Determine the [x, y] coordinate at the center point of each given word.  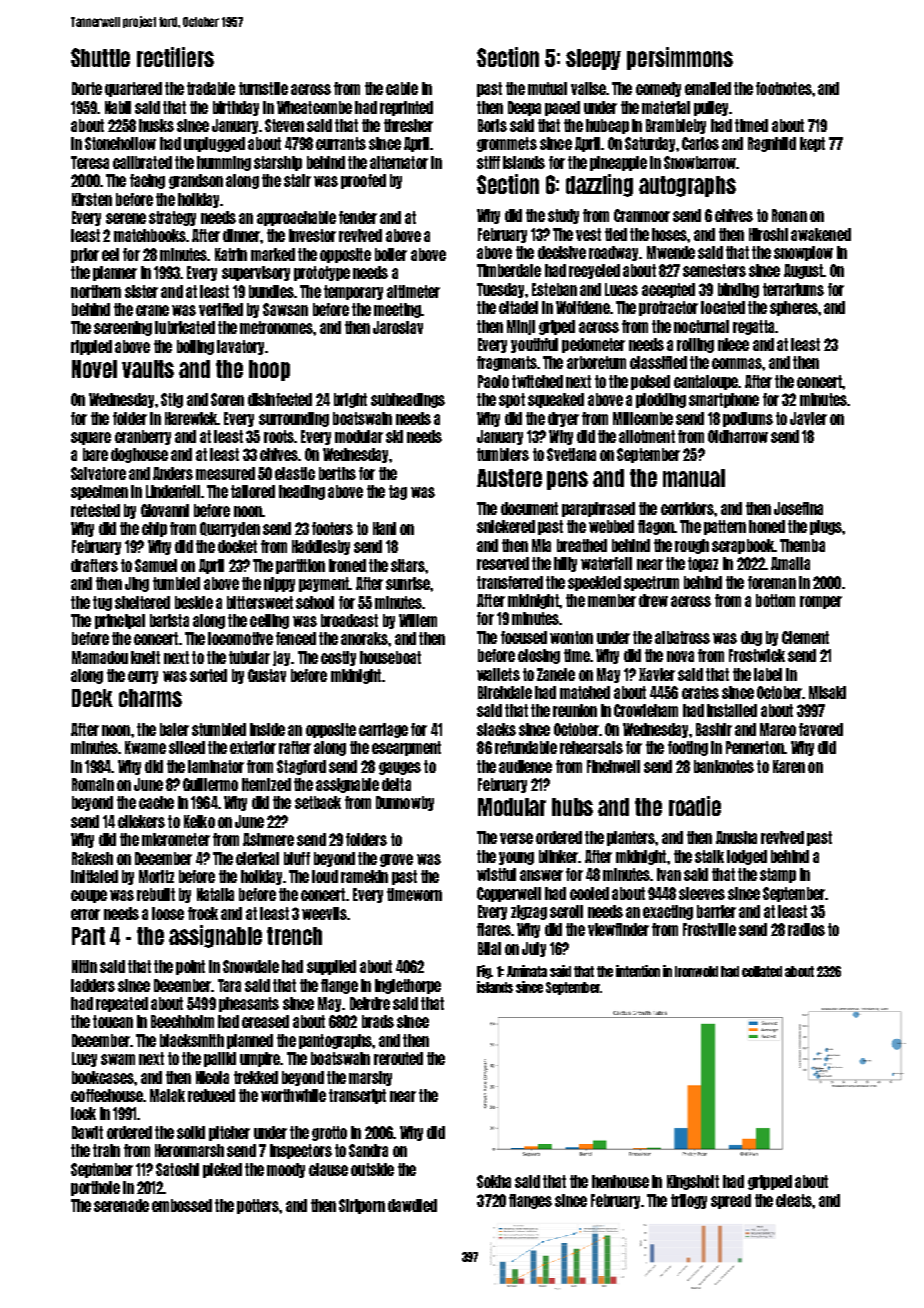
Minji [521, 327]
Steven [284, 125]
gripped [770, 1182]
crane [152, 310]
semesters [714, 270]
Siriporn [362, 1206]
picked [222, 1170]
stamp [778, 875]
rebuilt [156, 894]
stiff [488, 162]
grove [396, 860]
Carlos [700, 143]
